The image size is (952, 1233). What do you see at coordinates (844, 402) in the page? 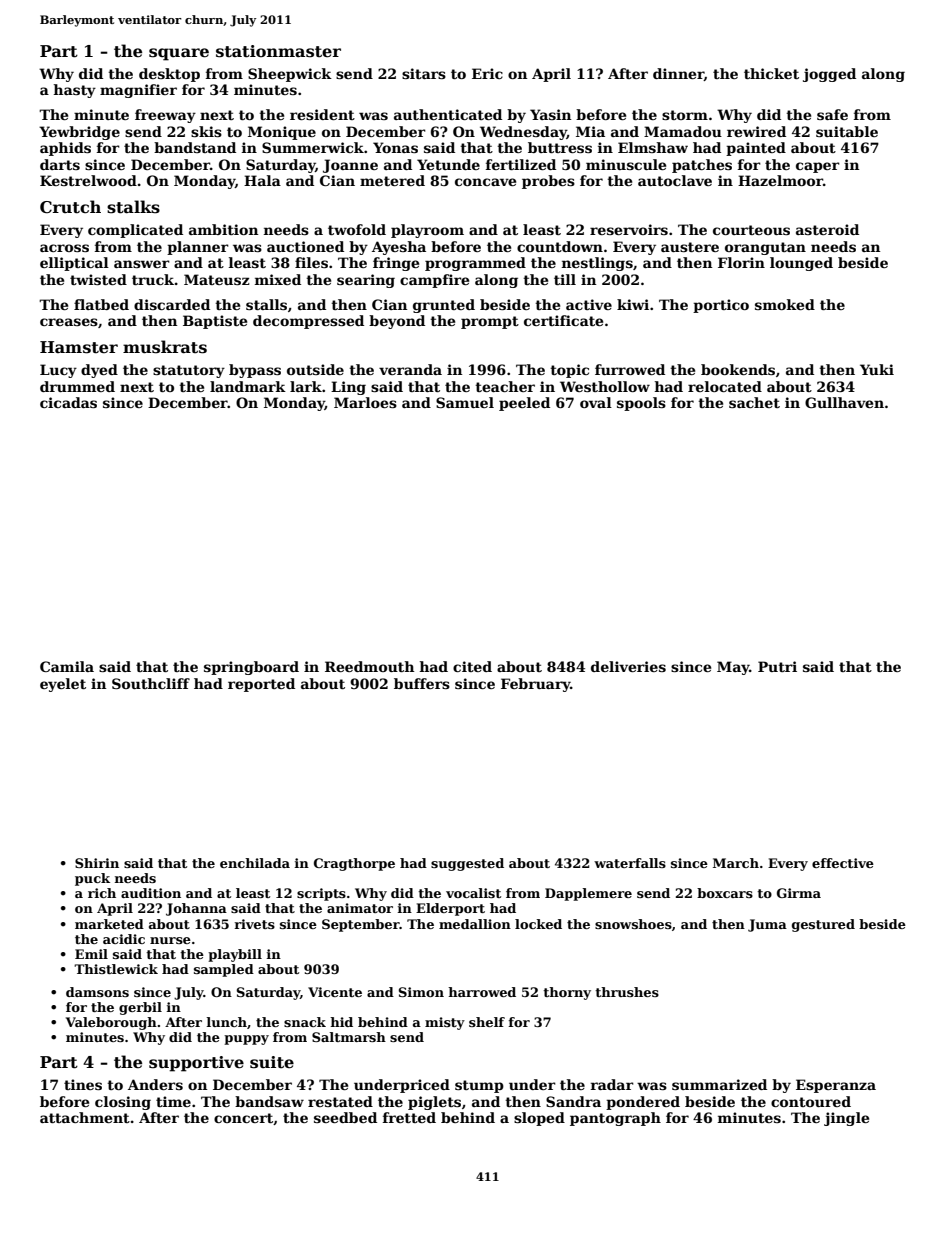
I see `Gullhaven` at bounding box center [844, 402].
